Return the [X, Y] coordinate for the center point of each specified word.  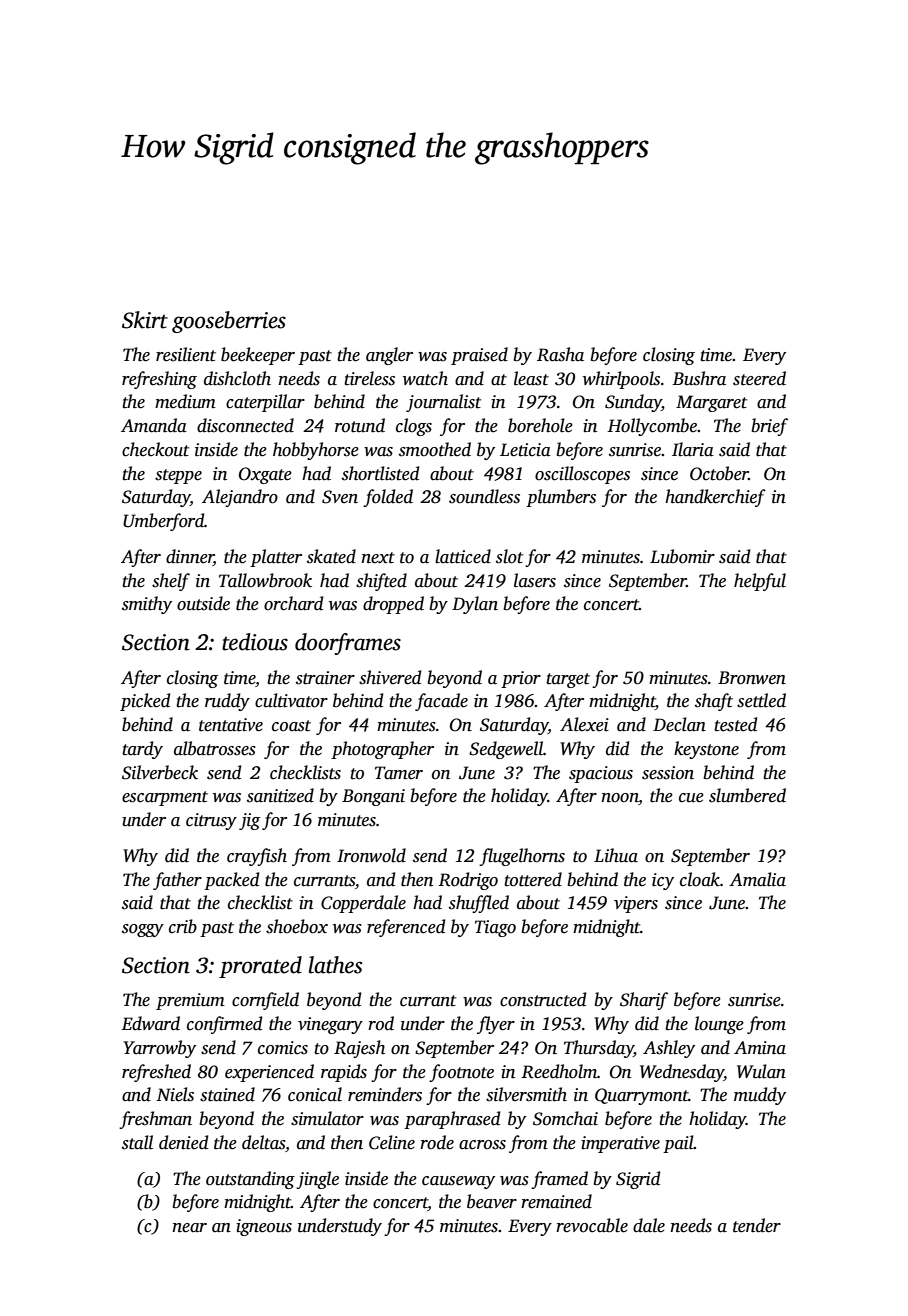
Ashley [669, 1049]
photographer [382, 750]
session [668, 773]
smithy [147, 605]
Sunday [633, 403]
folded [388, 498]
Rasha [560, 354]
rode [437, 1142]
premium [190, 1001]
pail [678, 1144]
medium [185, 401]
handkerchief [715, 498]
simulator [327, 1118]
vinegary [330, 1025]
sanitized [280, 795]
